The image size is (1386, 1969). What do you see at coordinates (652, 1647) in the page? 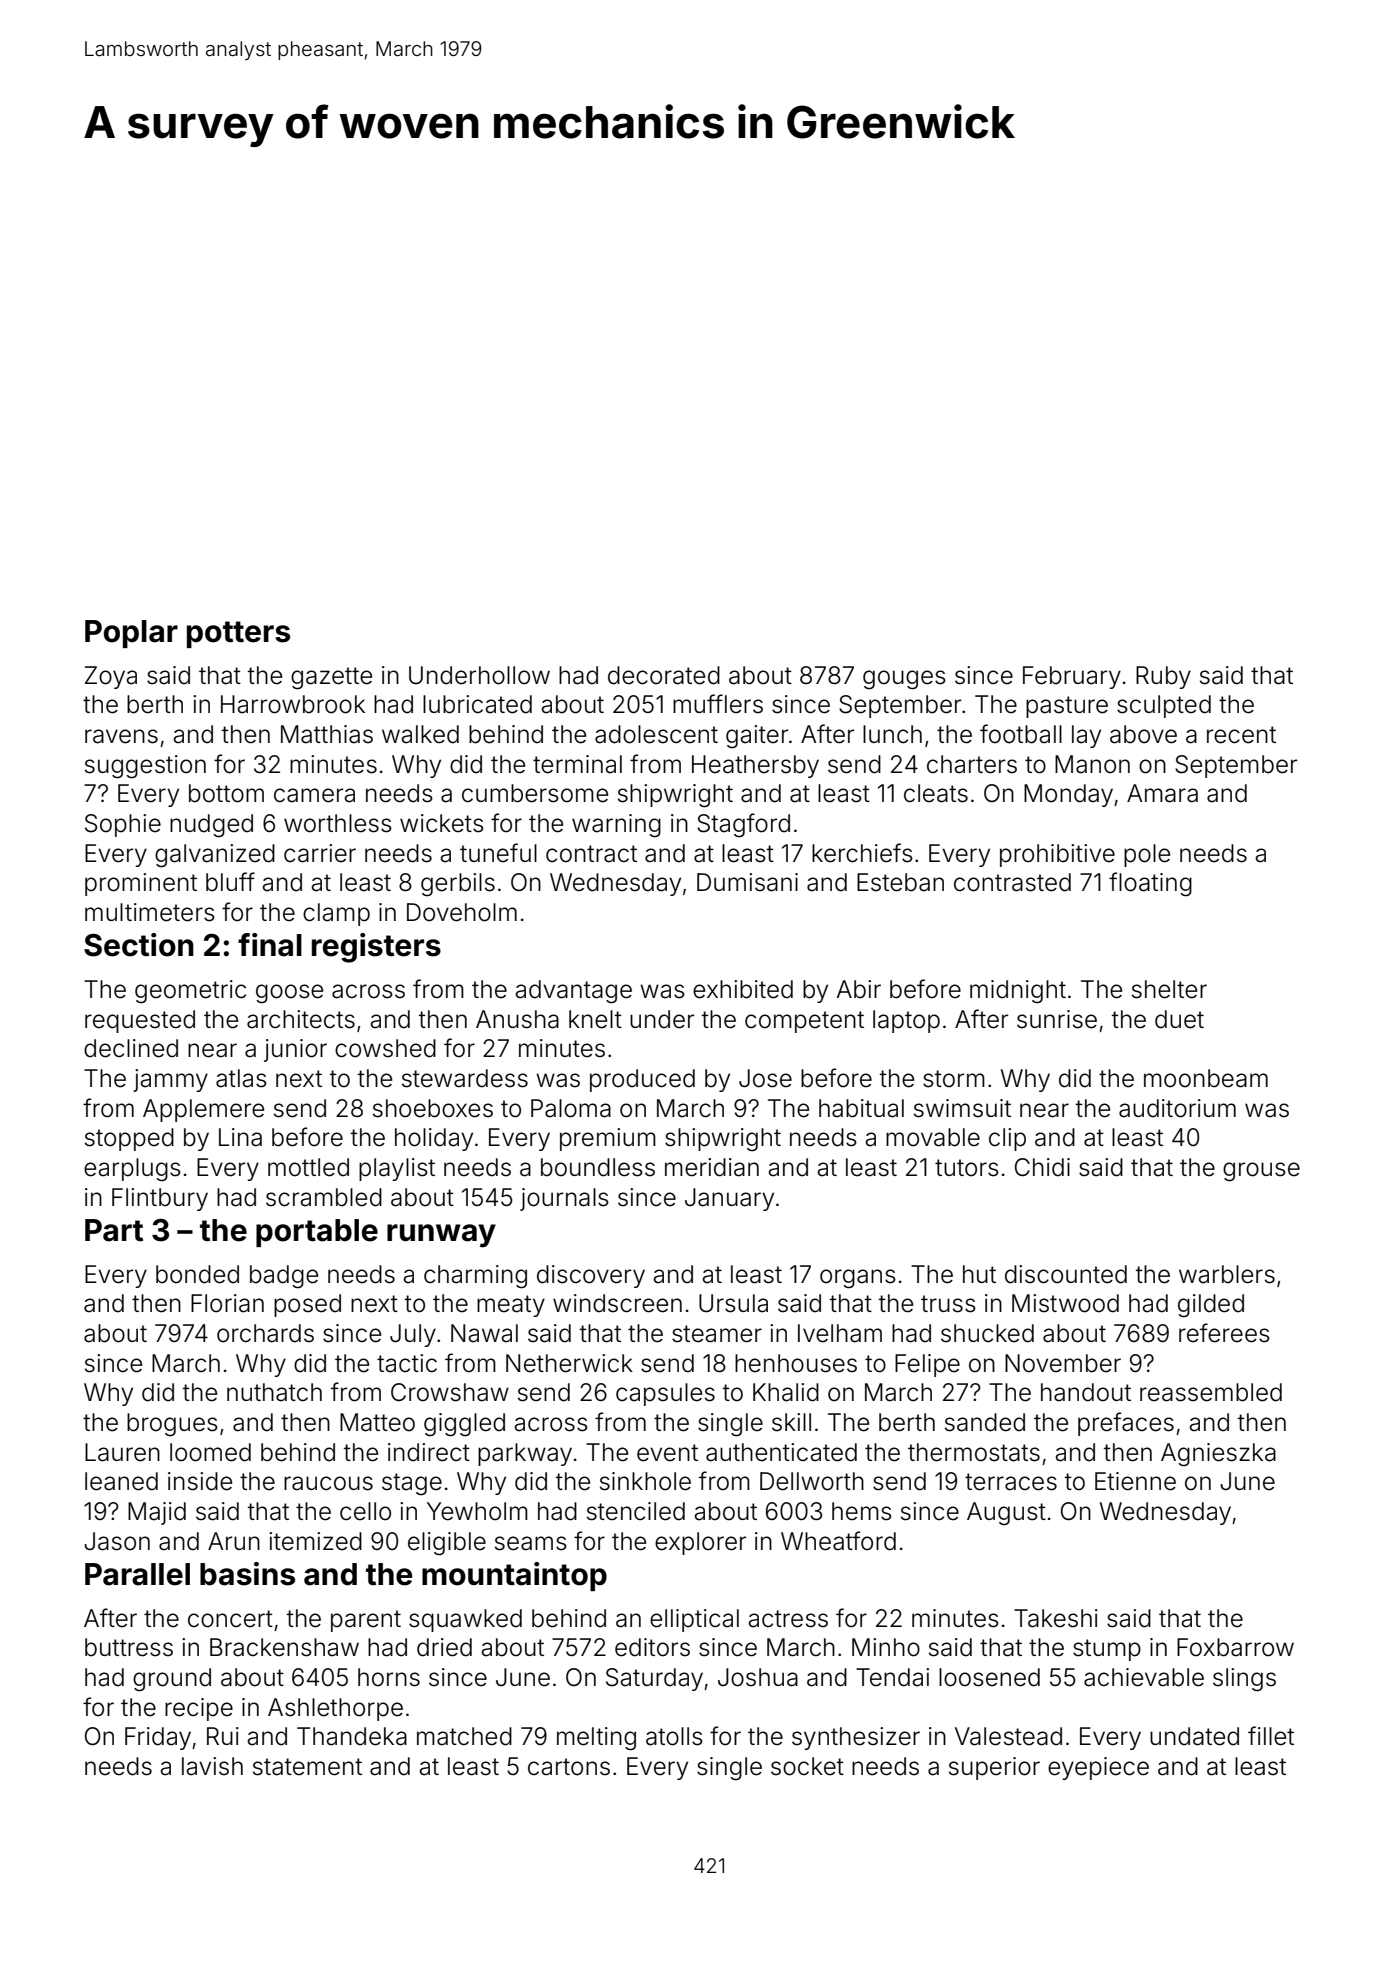
I see `editors` at bounding box center [652, 1647].
